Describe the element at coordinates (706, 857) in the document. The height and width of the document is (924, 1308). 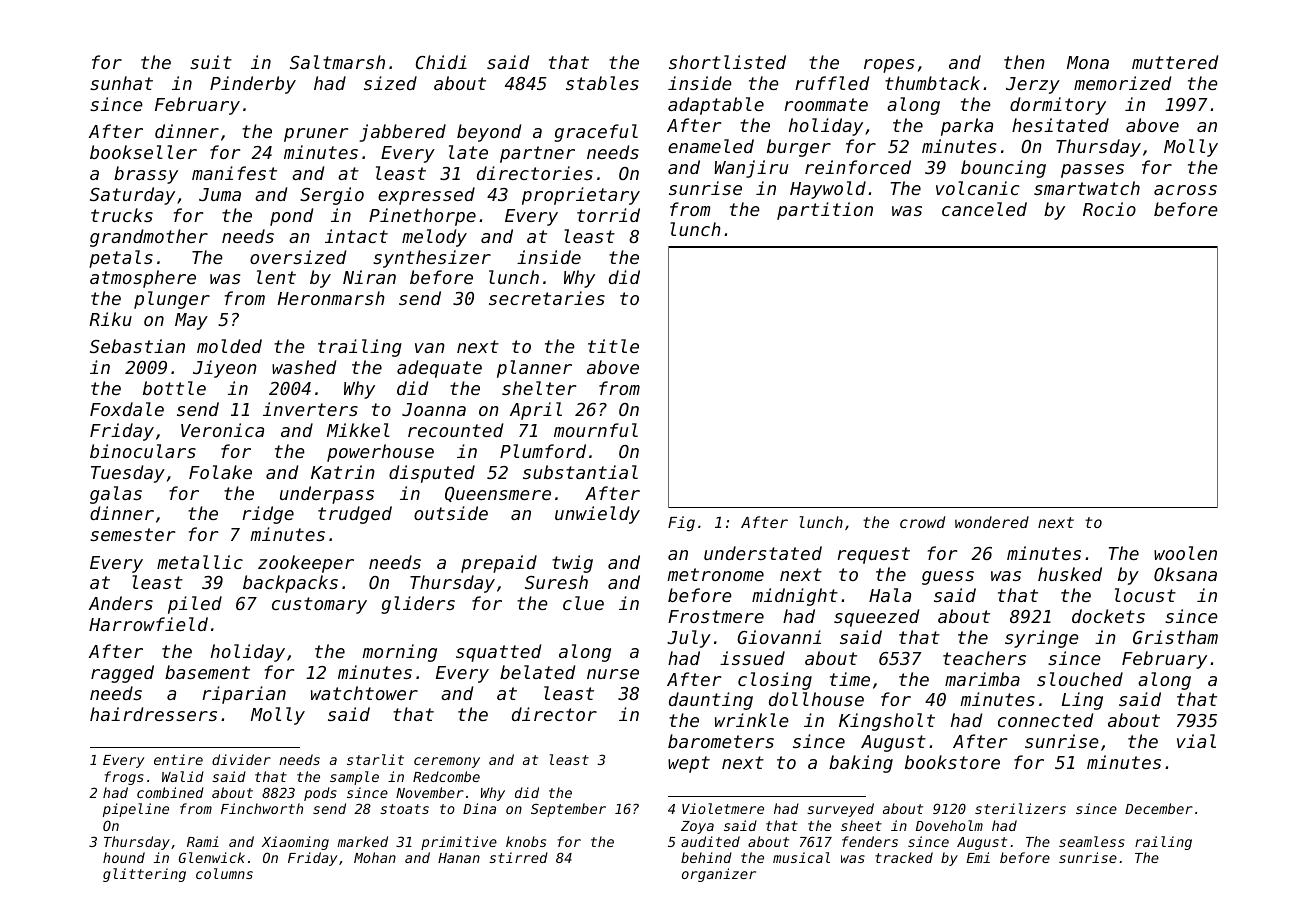
I see `behind` at that location.
